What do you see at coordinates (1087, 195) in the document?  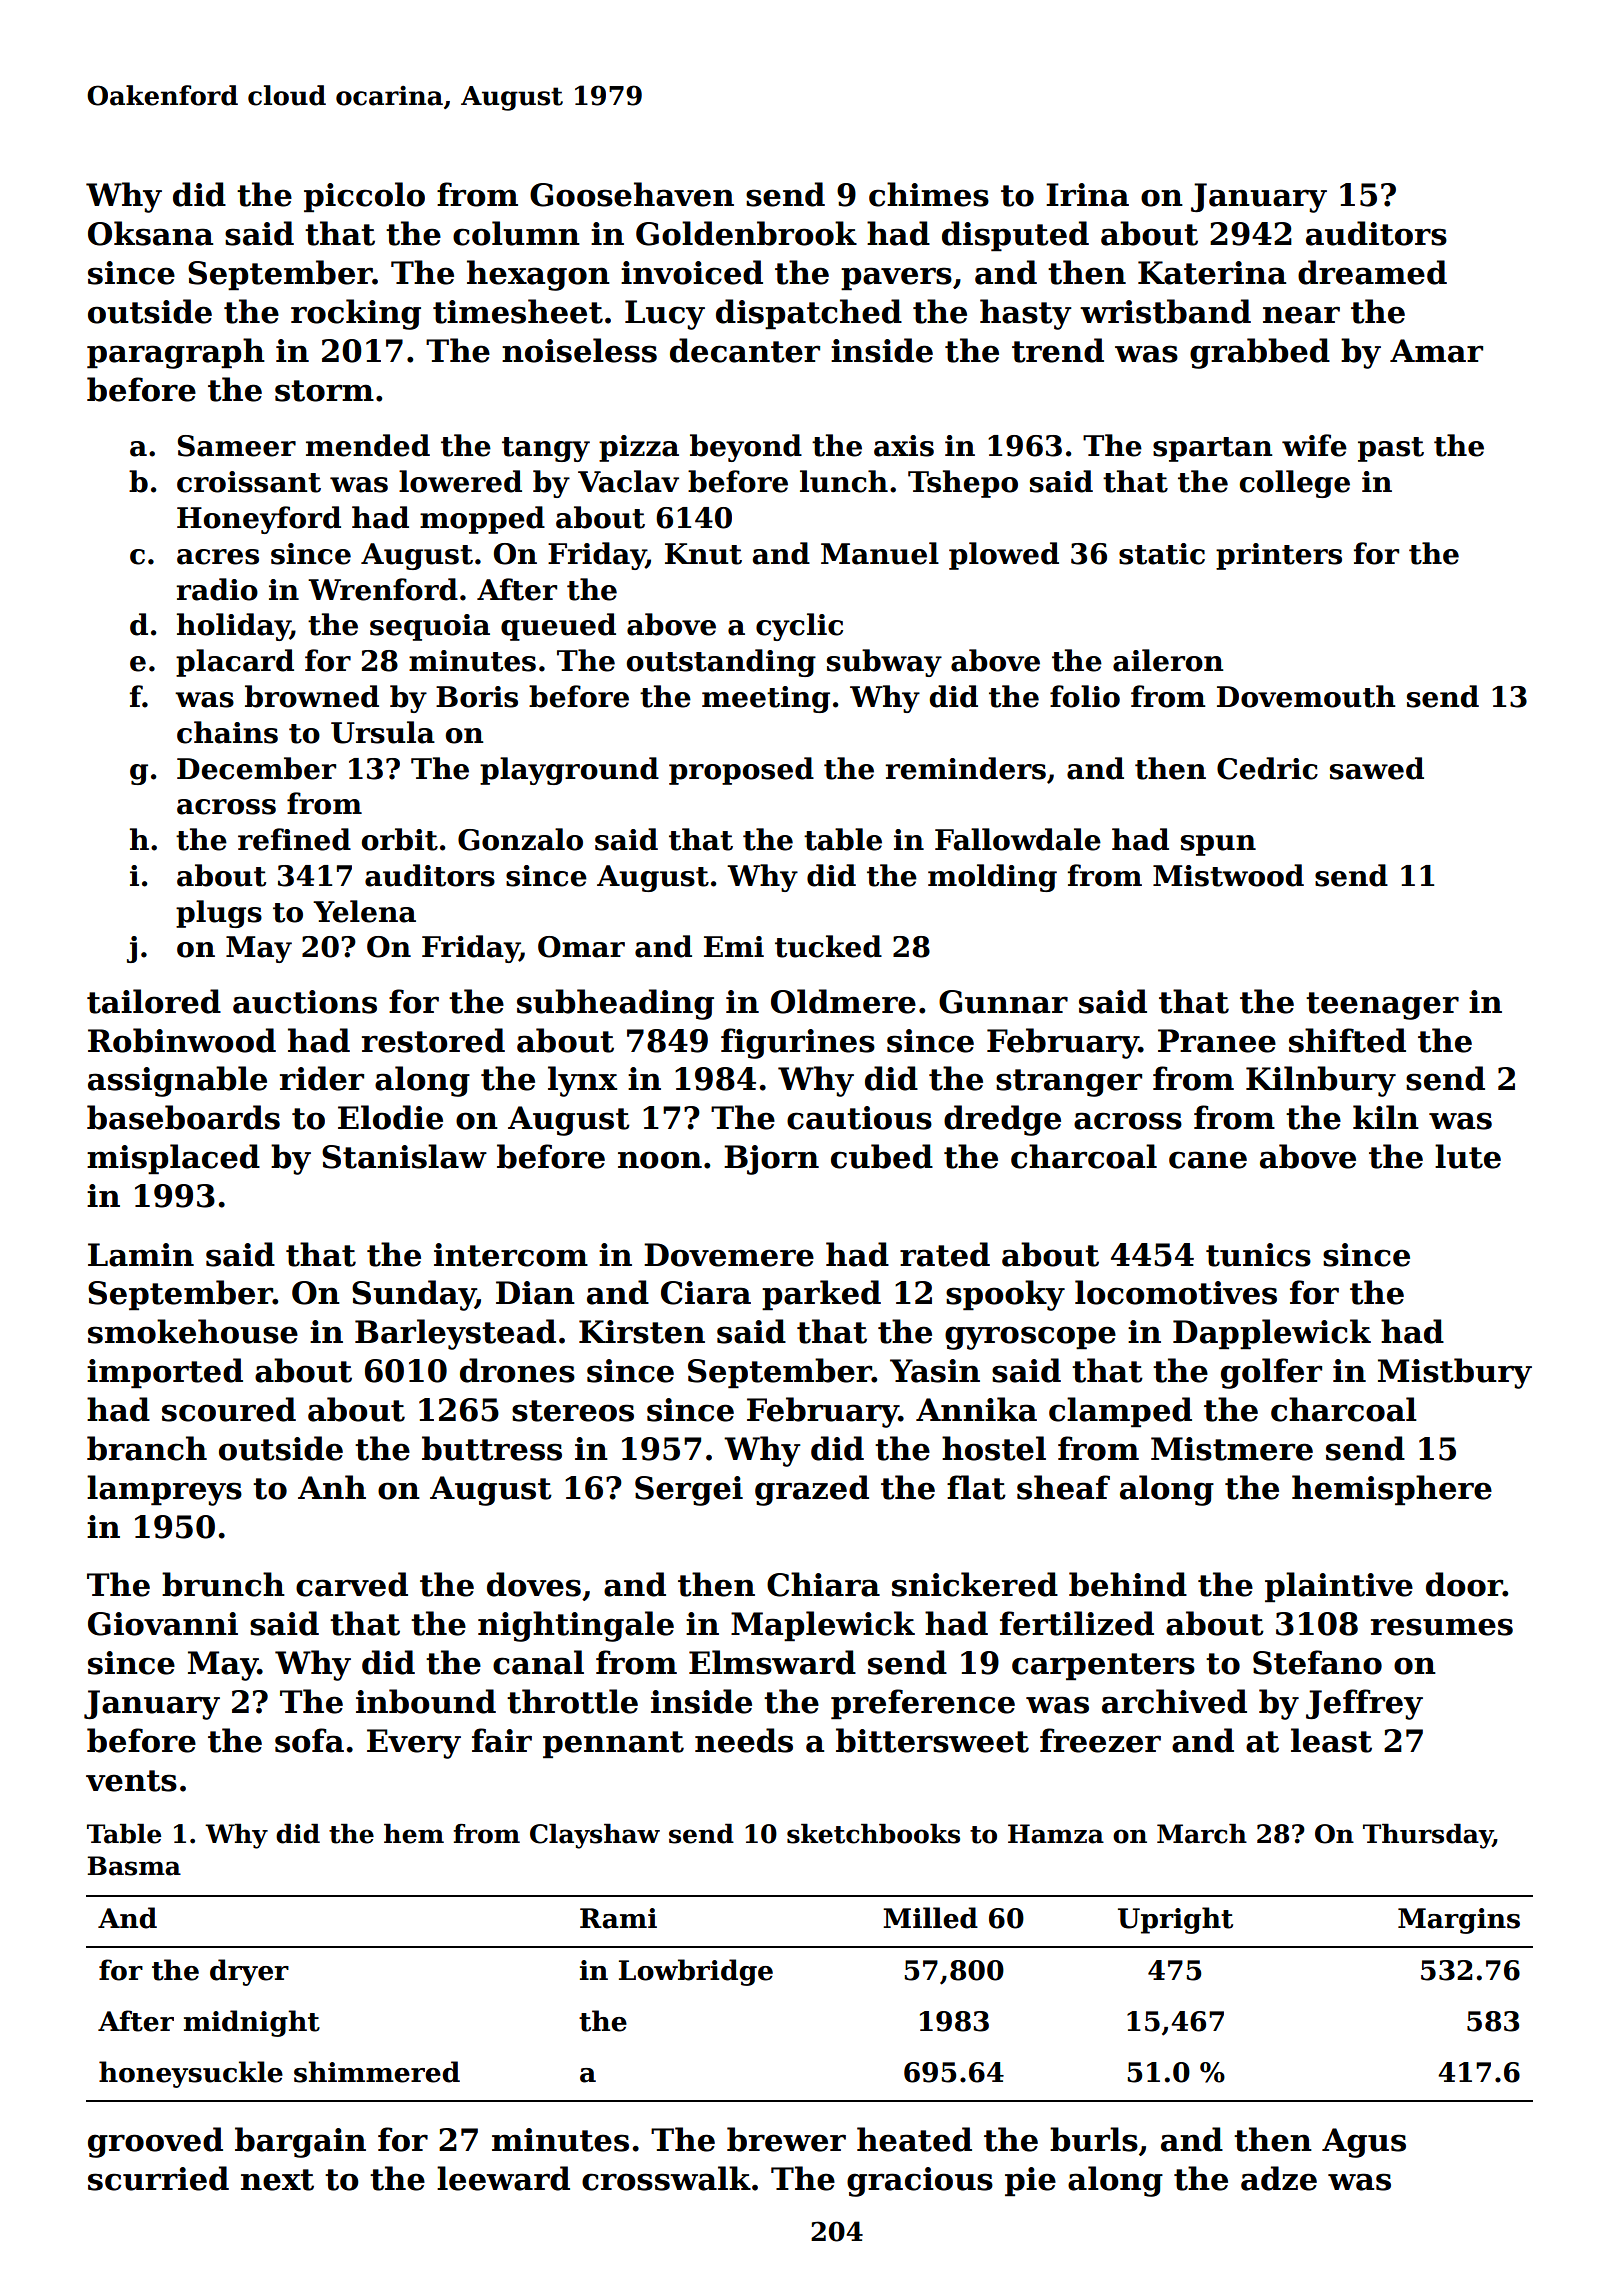 I see `Irina` at bounding box center [1087, 195].
